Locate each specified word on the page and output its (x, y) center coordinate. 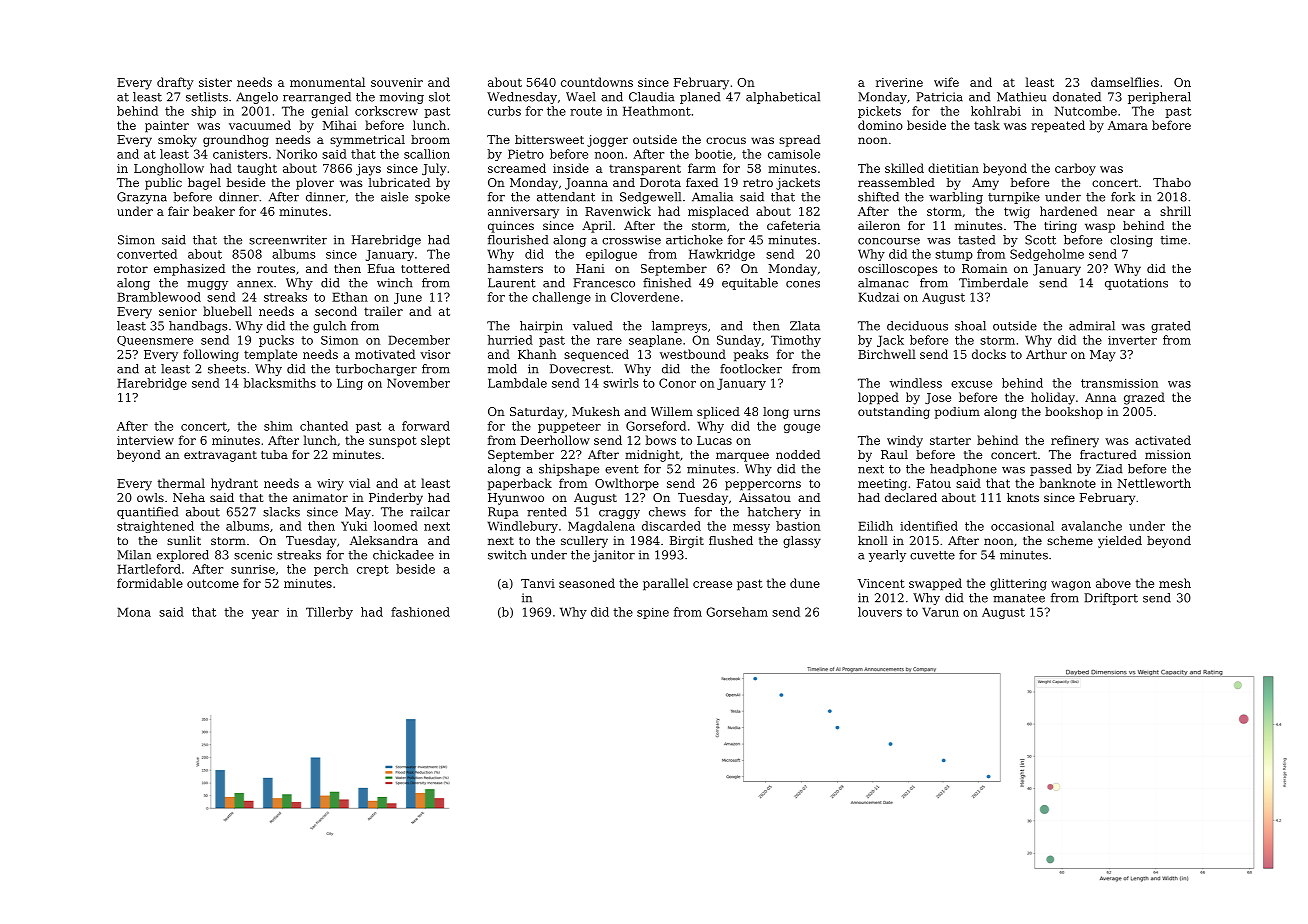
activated (1163, 440)
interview (145, 440)
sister (215, 82)
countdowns (597, 82)
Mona (134, 612)
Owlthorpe (627, 484)
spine (653, 613)
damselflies (1125, 82)
